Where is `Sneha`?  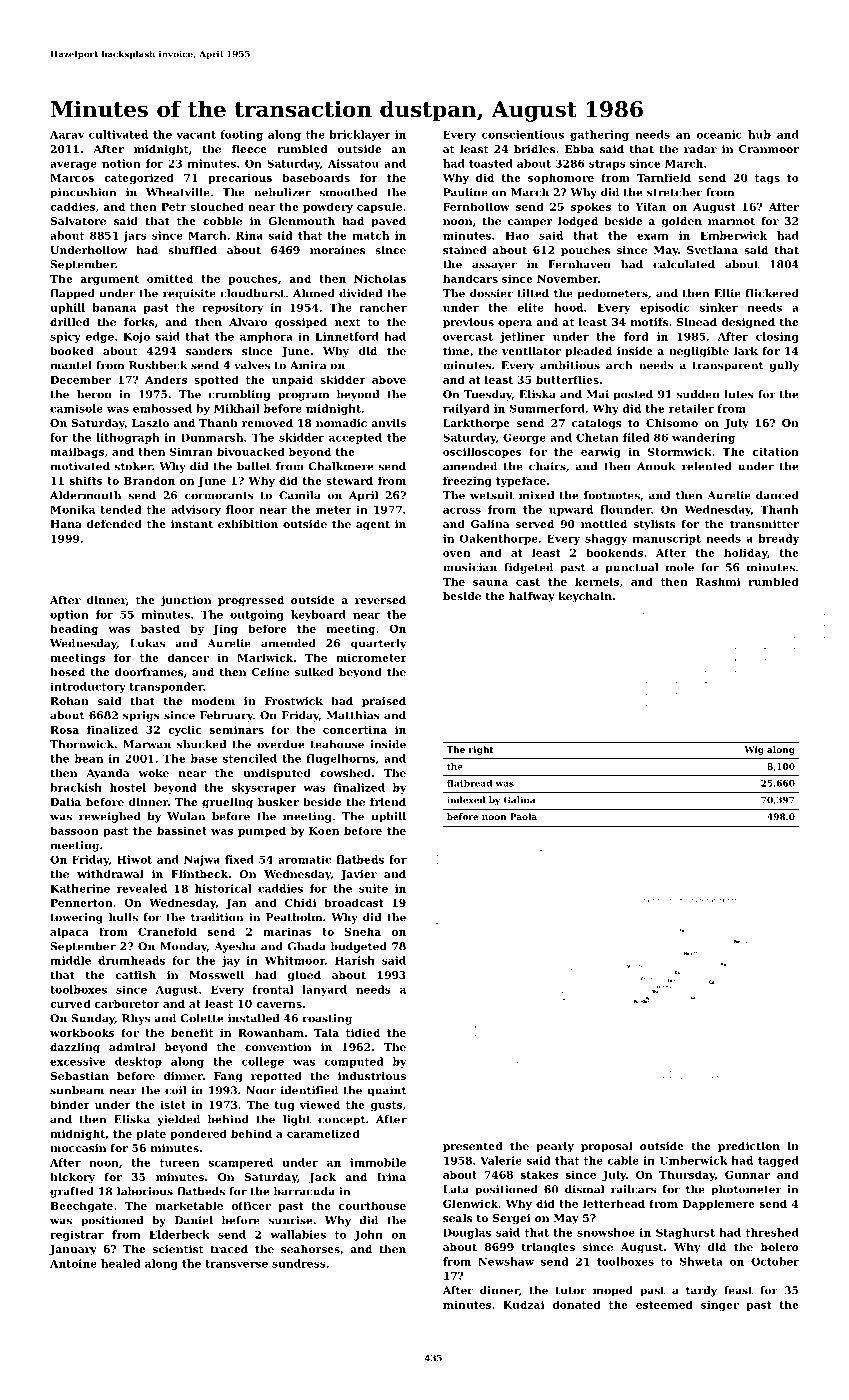
Sneha is located at coordinates (362, 931).
